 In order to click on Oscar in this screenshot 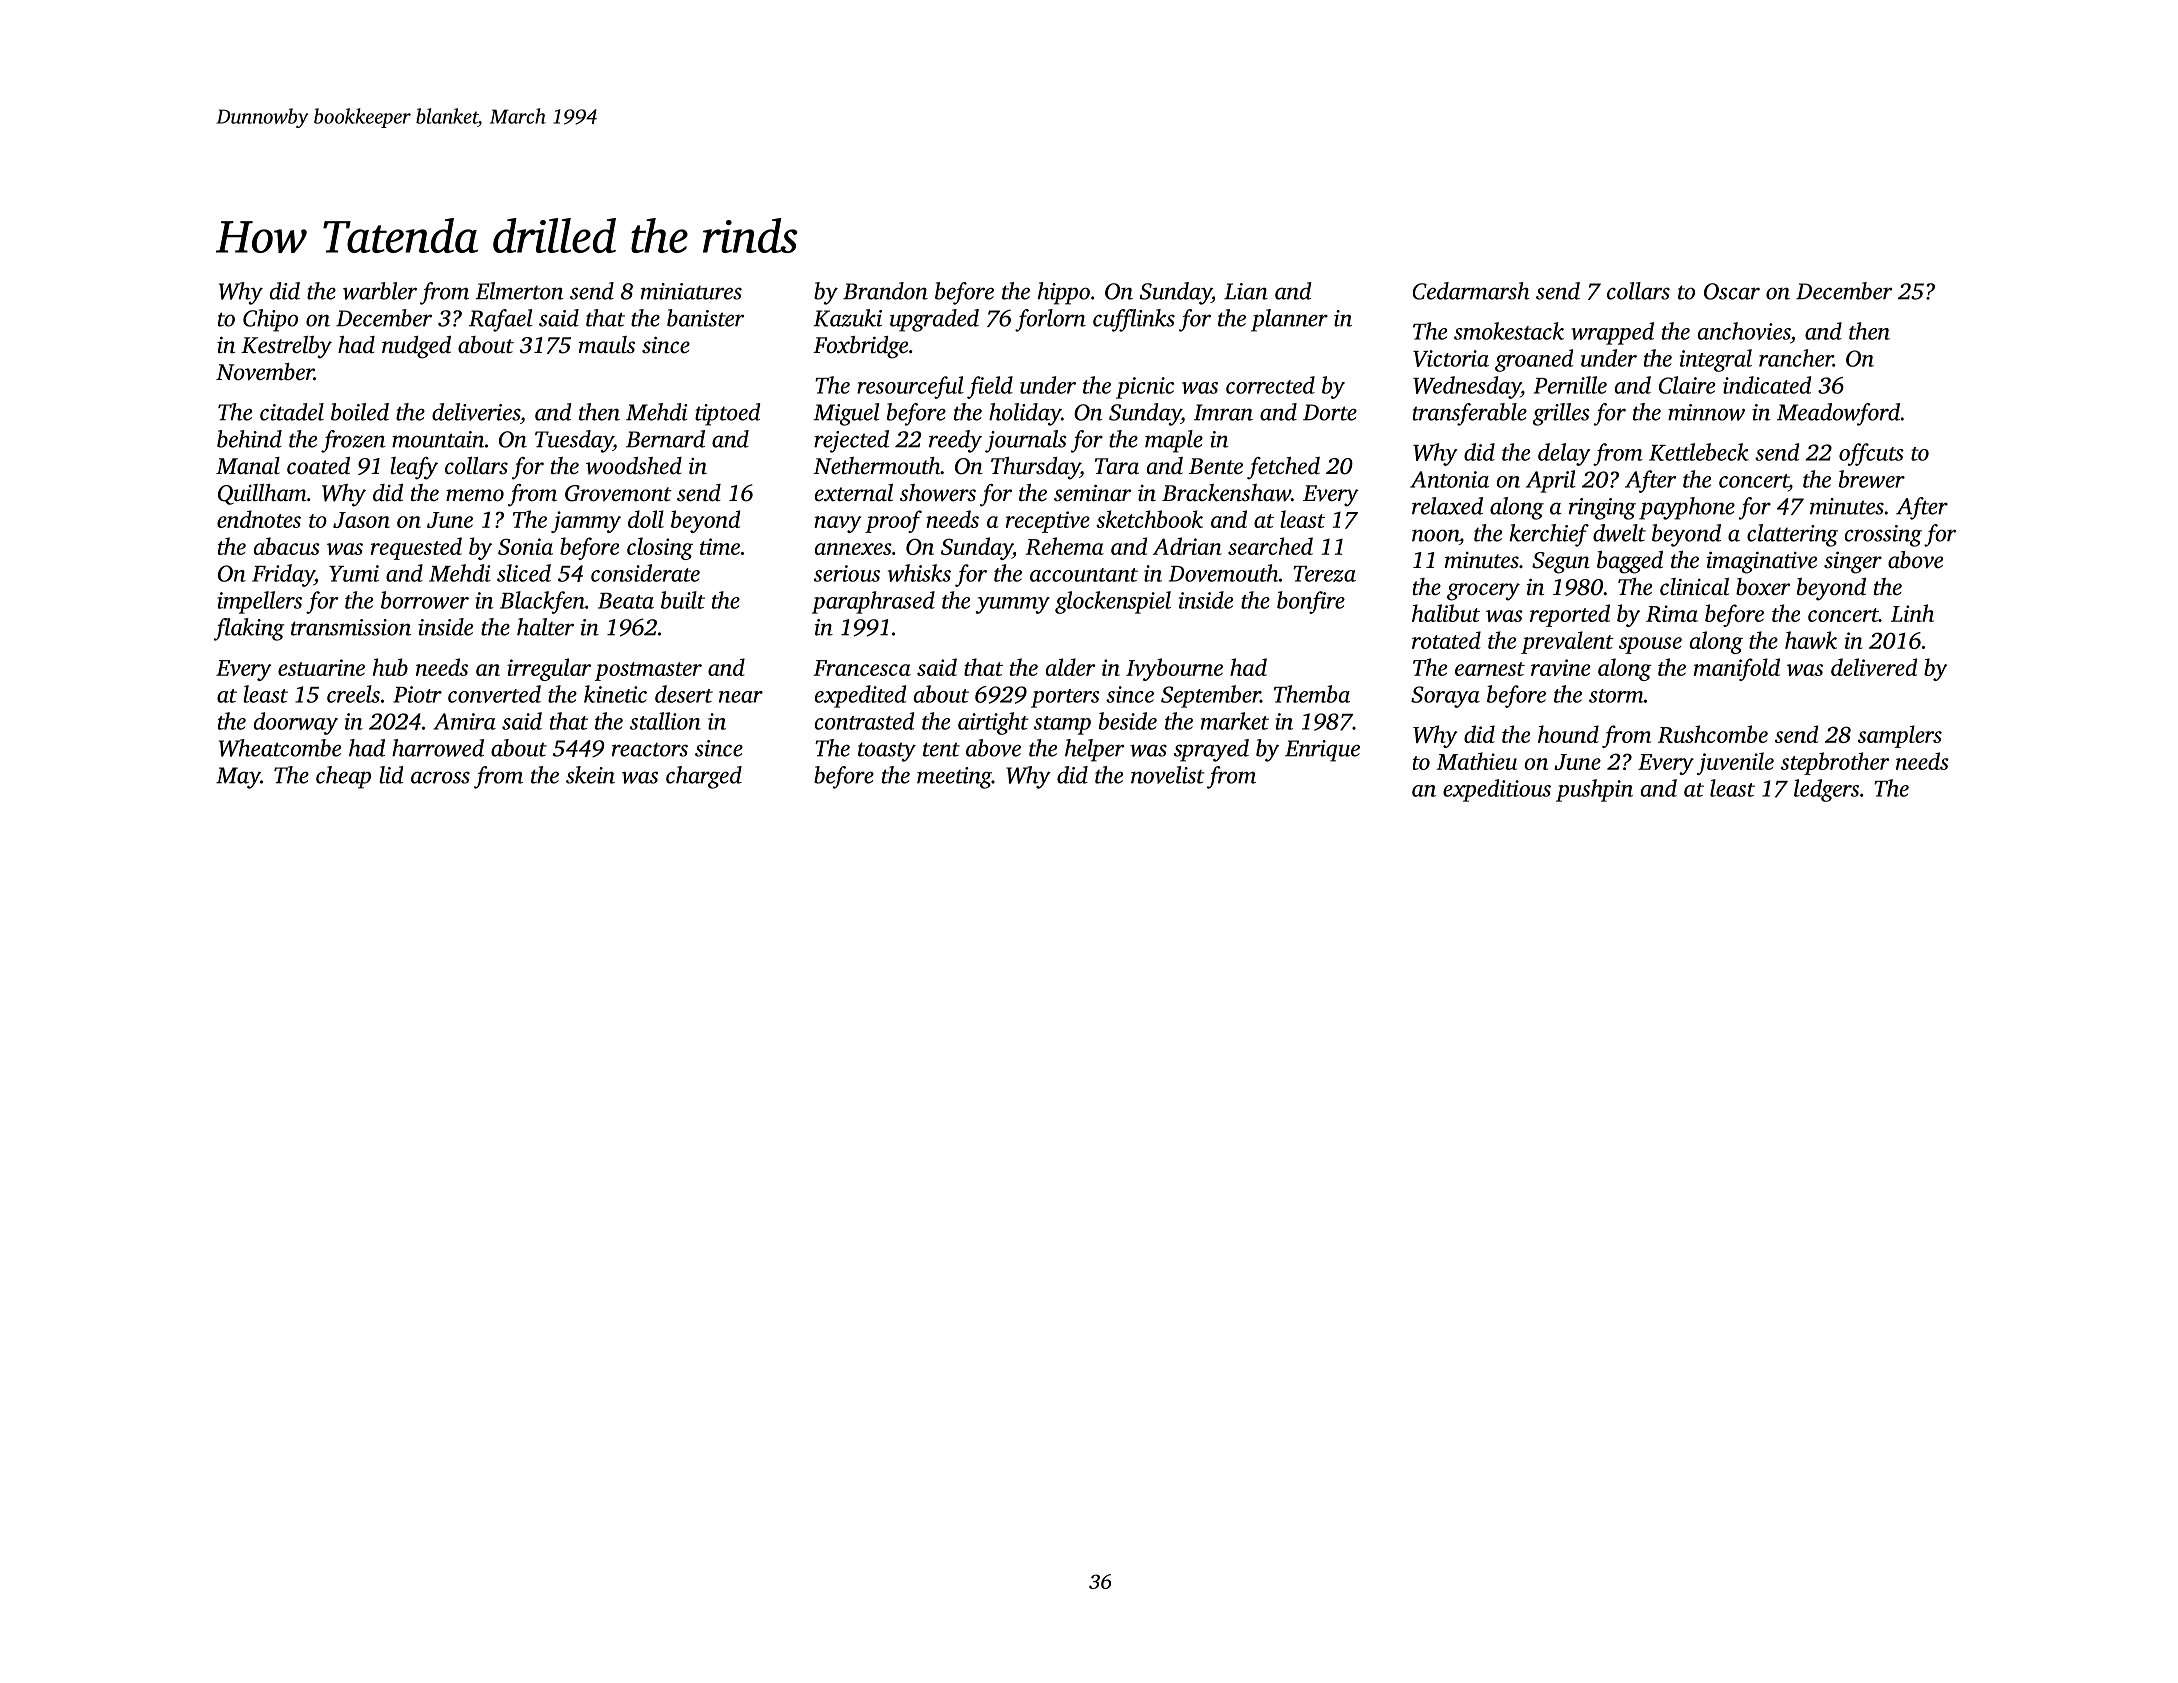, I will do `click(1732, 291)`.
